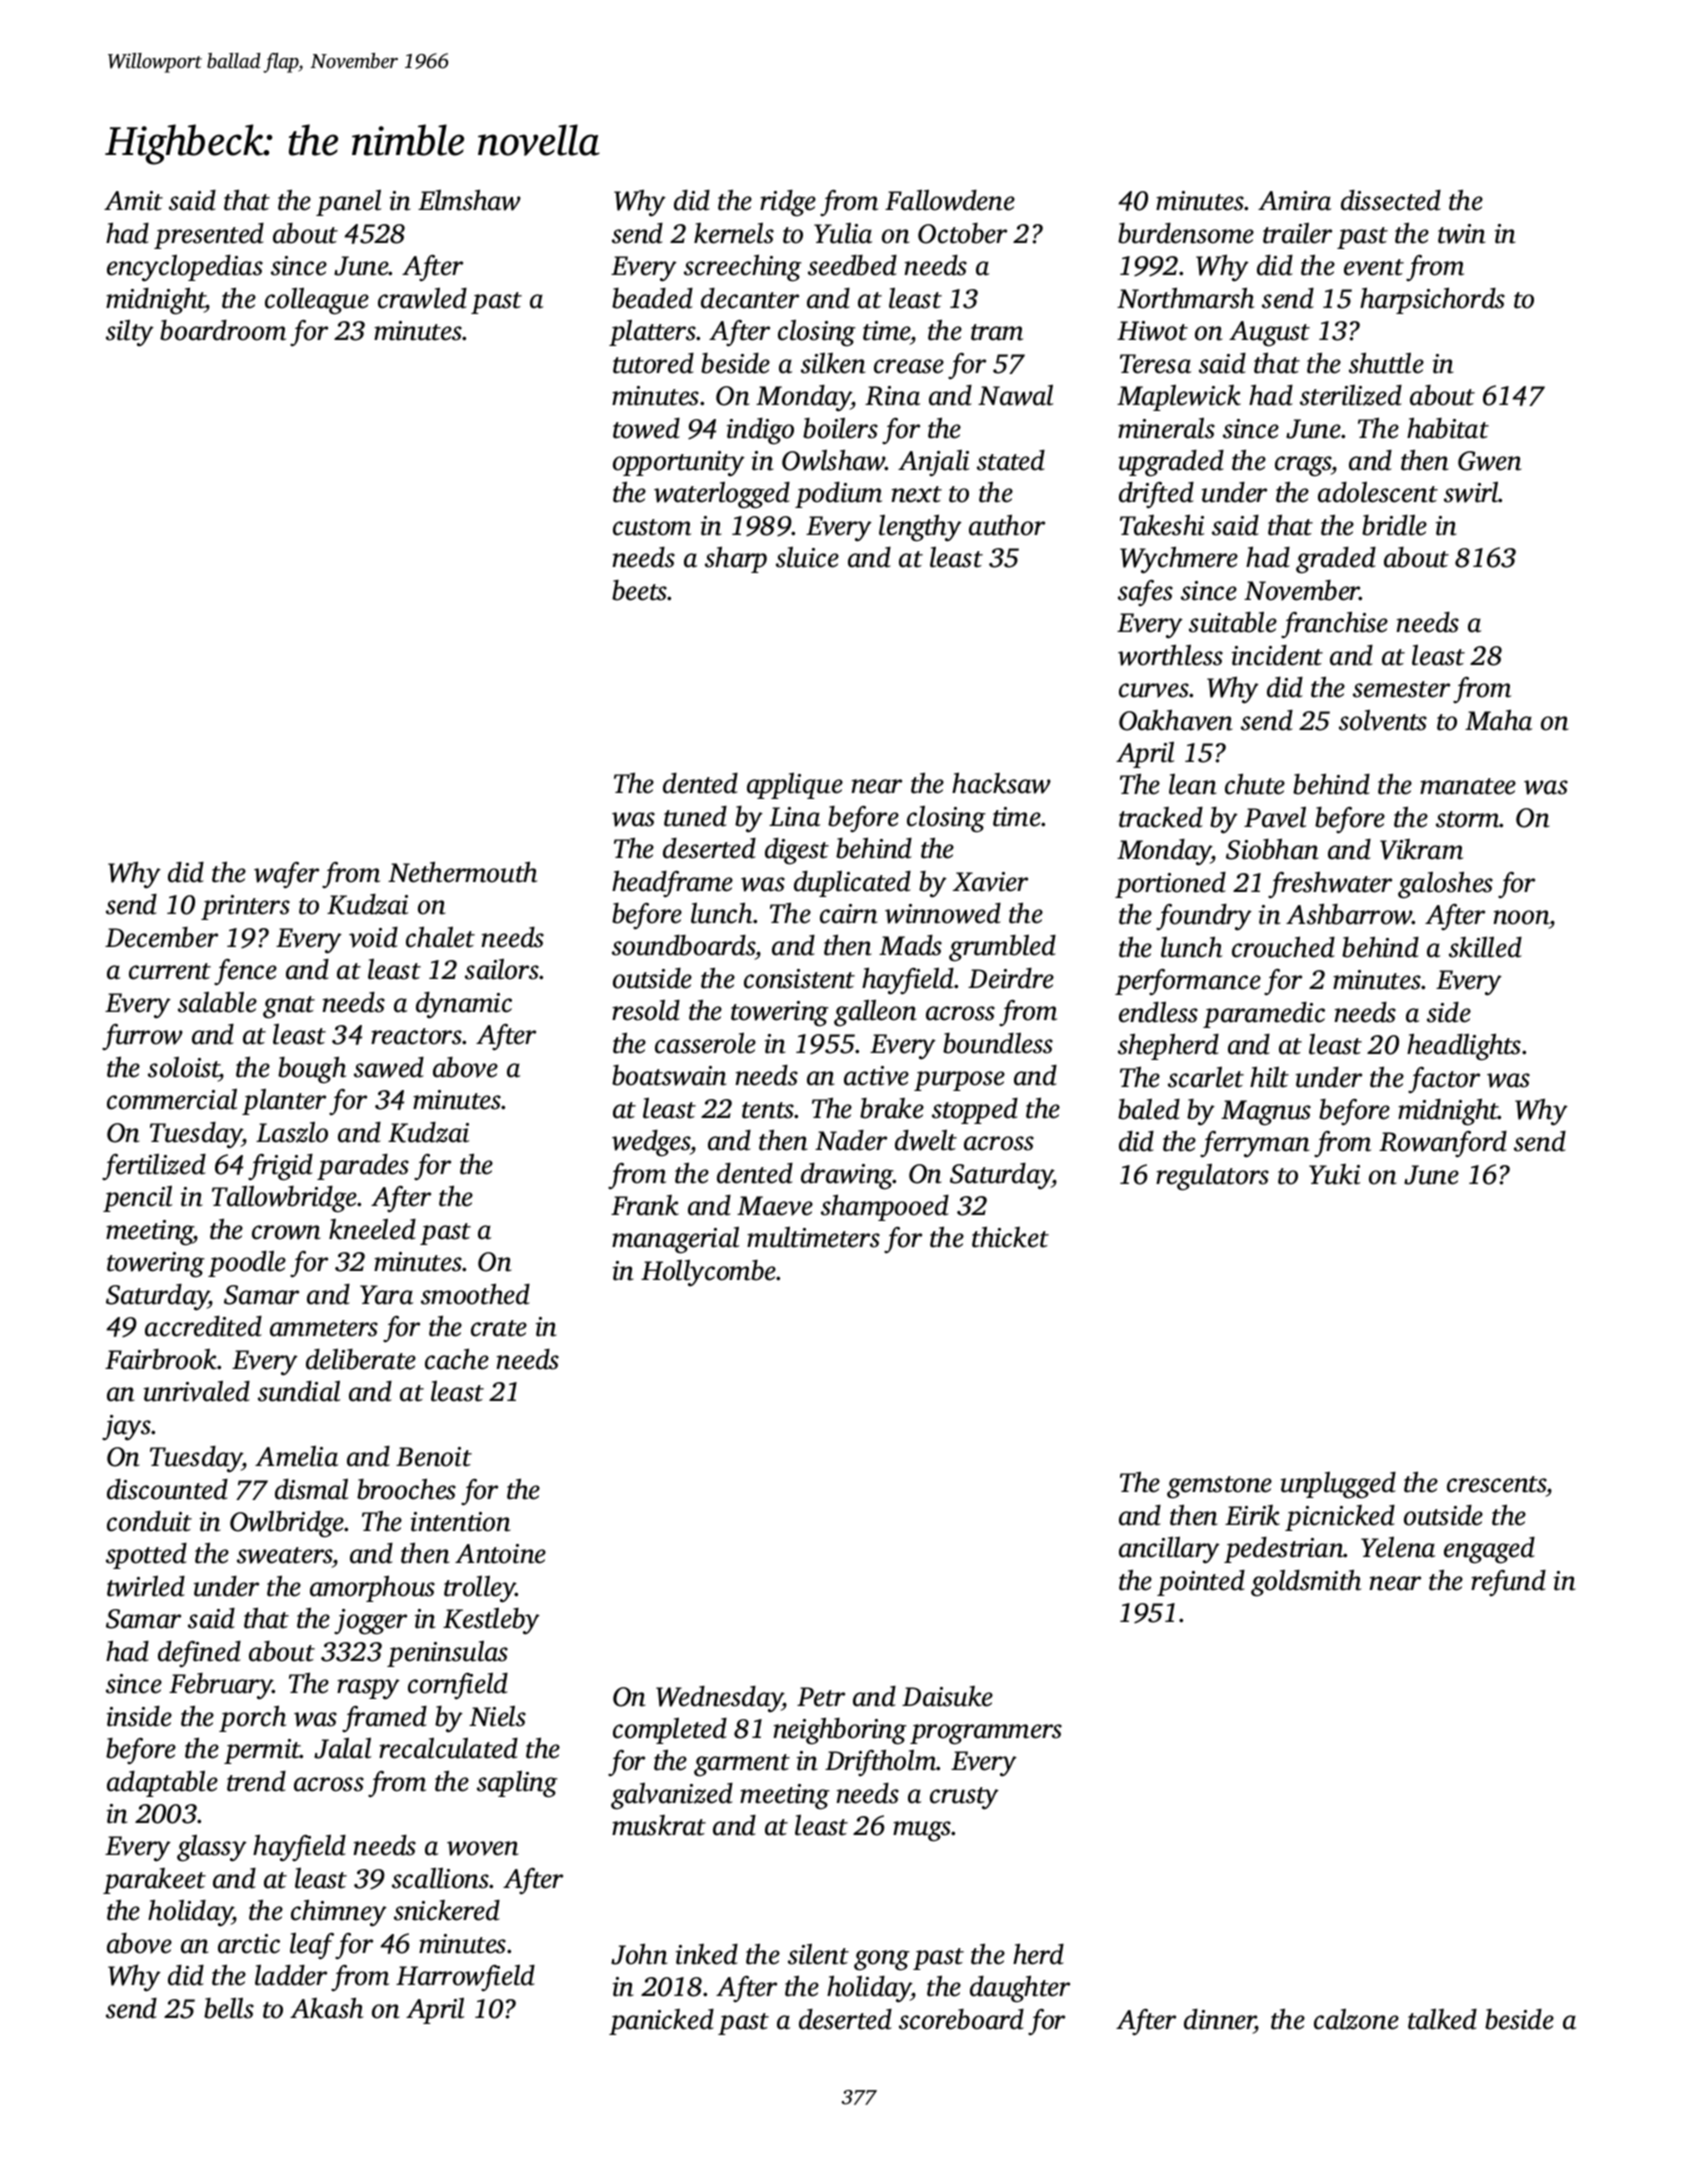 This document has width=1683, height=2178. I want to click on applique, so click(795, 786).
